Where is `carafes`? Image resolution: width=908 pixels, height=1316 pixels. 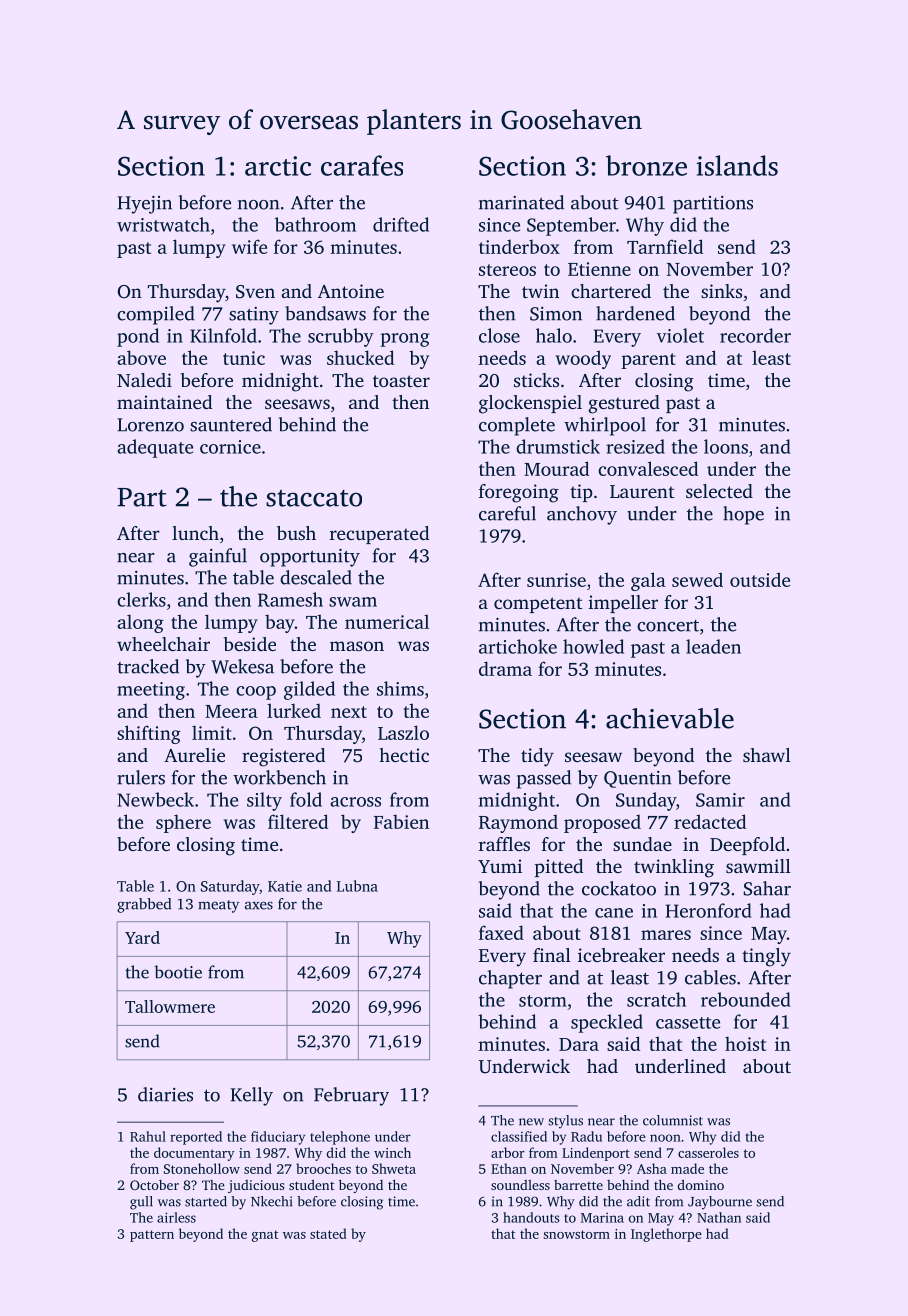
carafes is located at coordinates (362, 165).
